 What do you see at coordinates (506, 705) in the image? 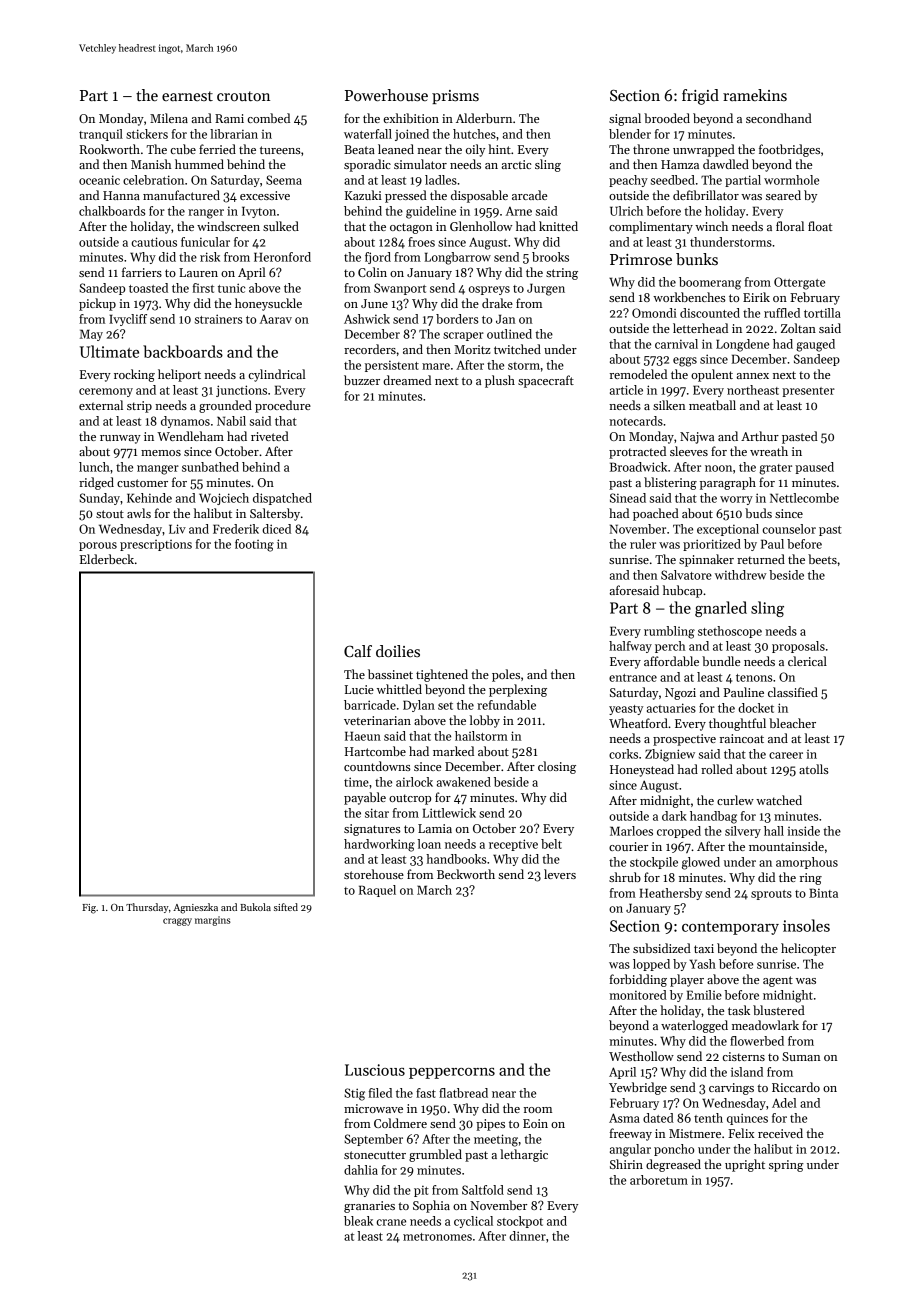
I see `refundable` at bounding box center [506, 705].
